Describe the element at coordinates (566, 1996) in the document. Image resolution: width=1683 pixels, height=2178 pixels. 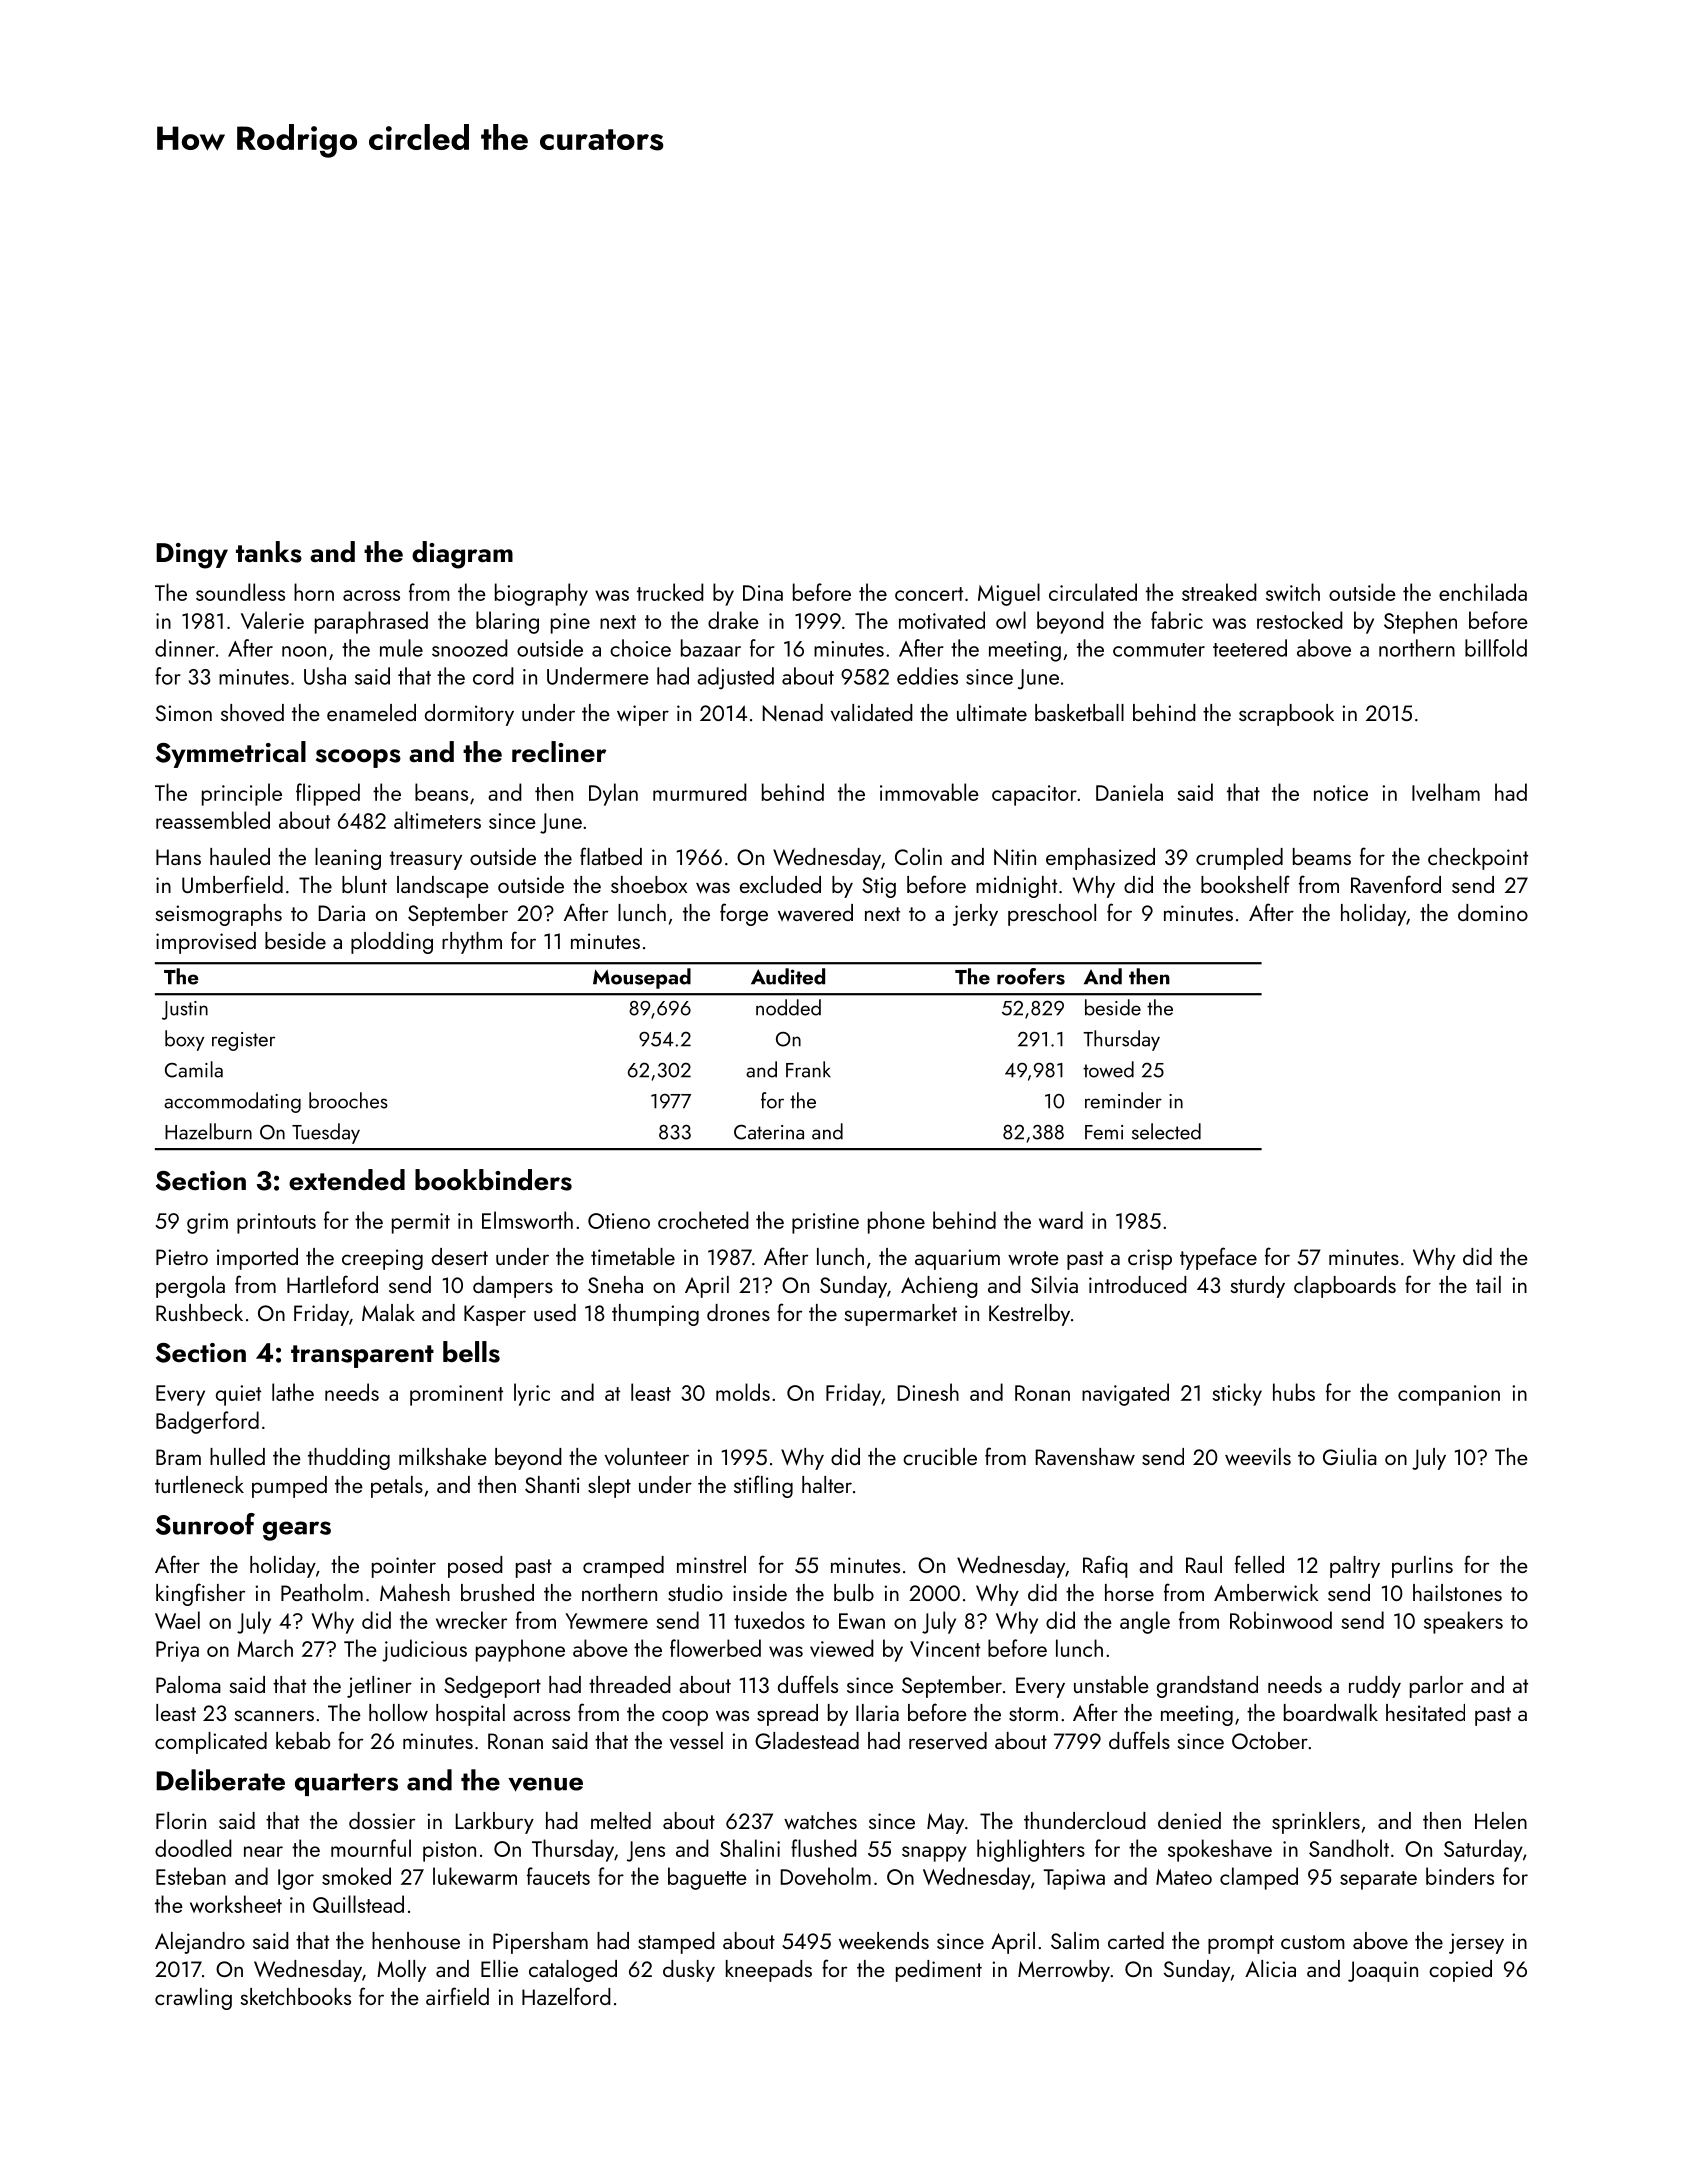
I see `Hazelford` at that location.
